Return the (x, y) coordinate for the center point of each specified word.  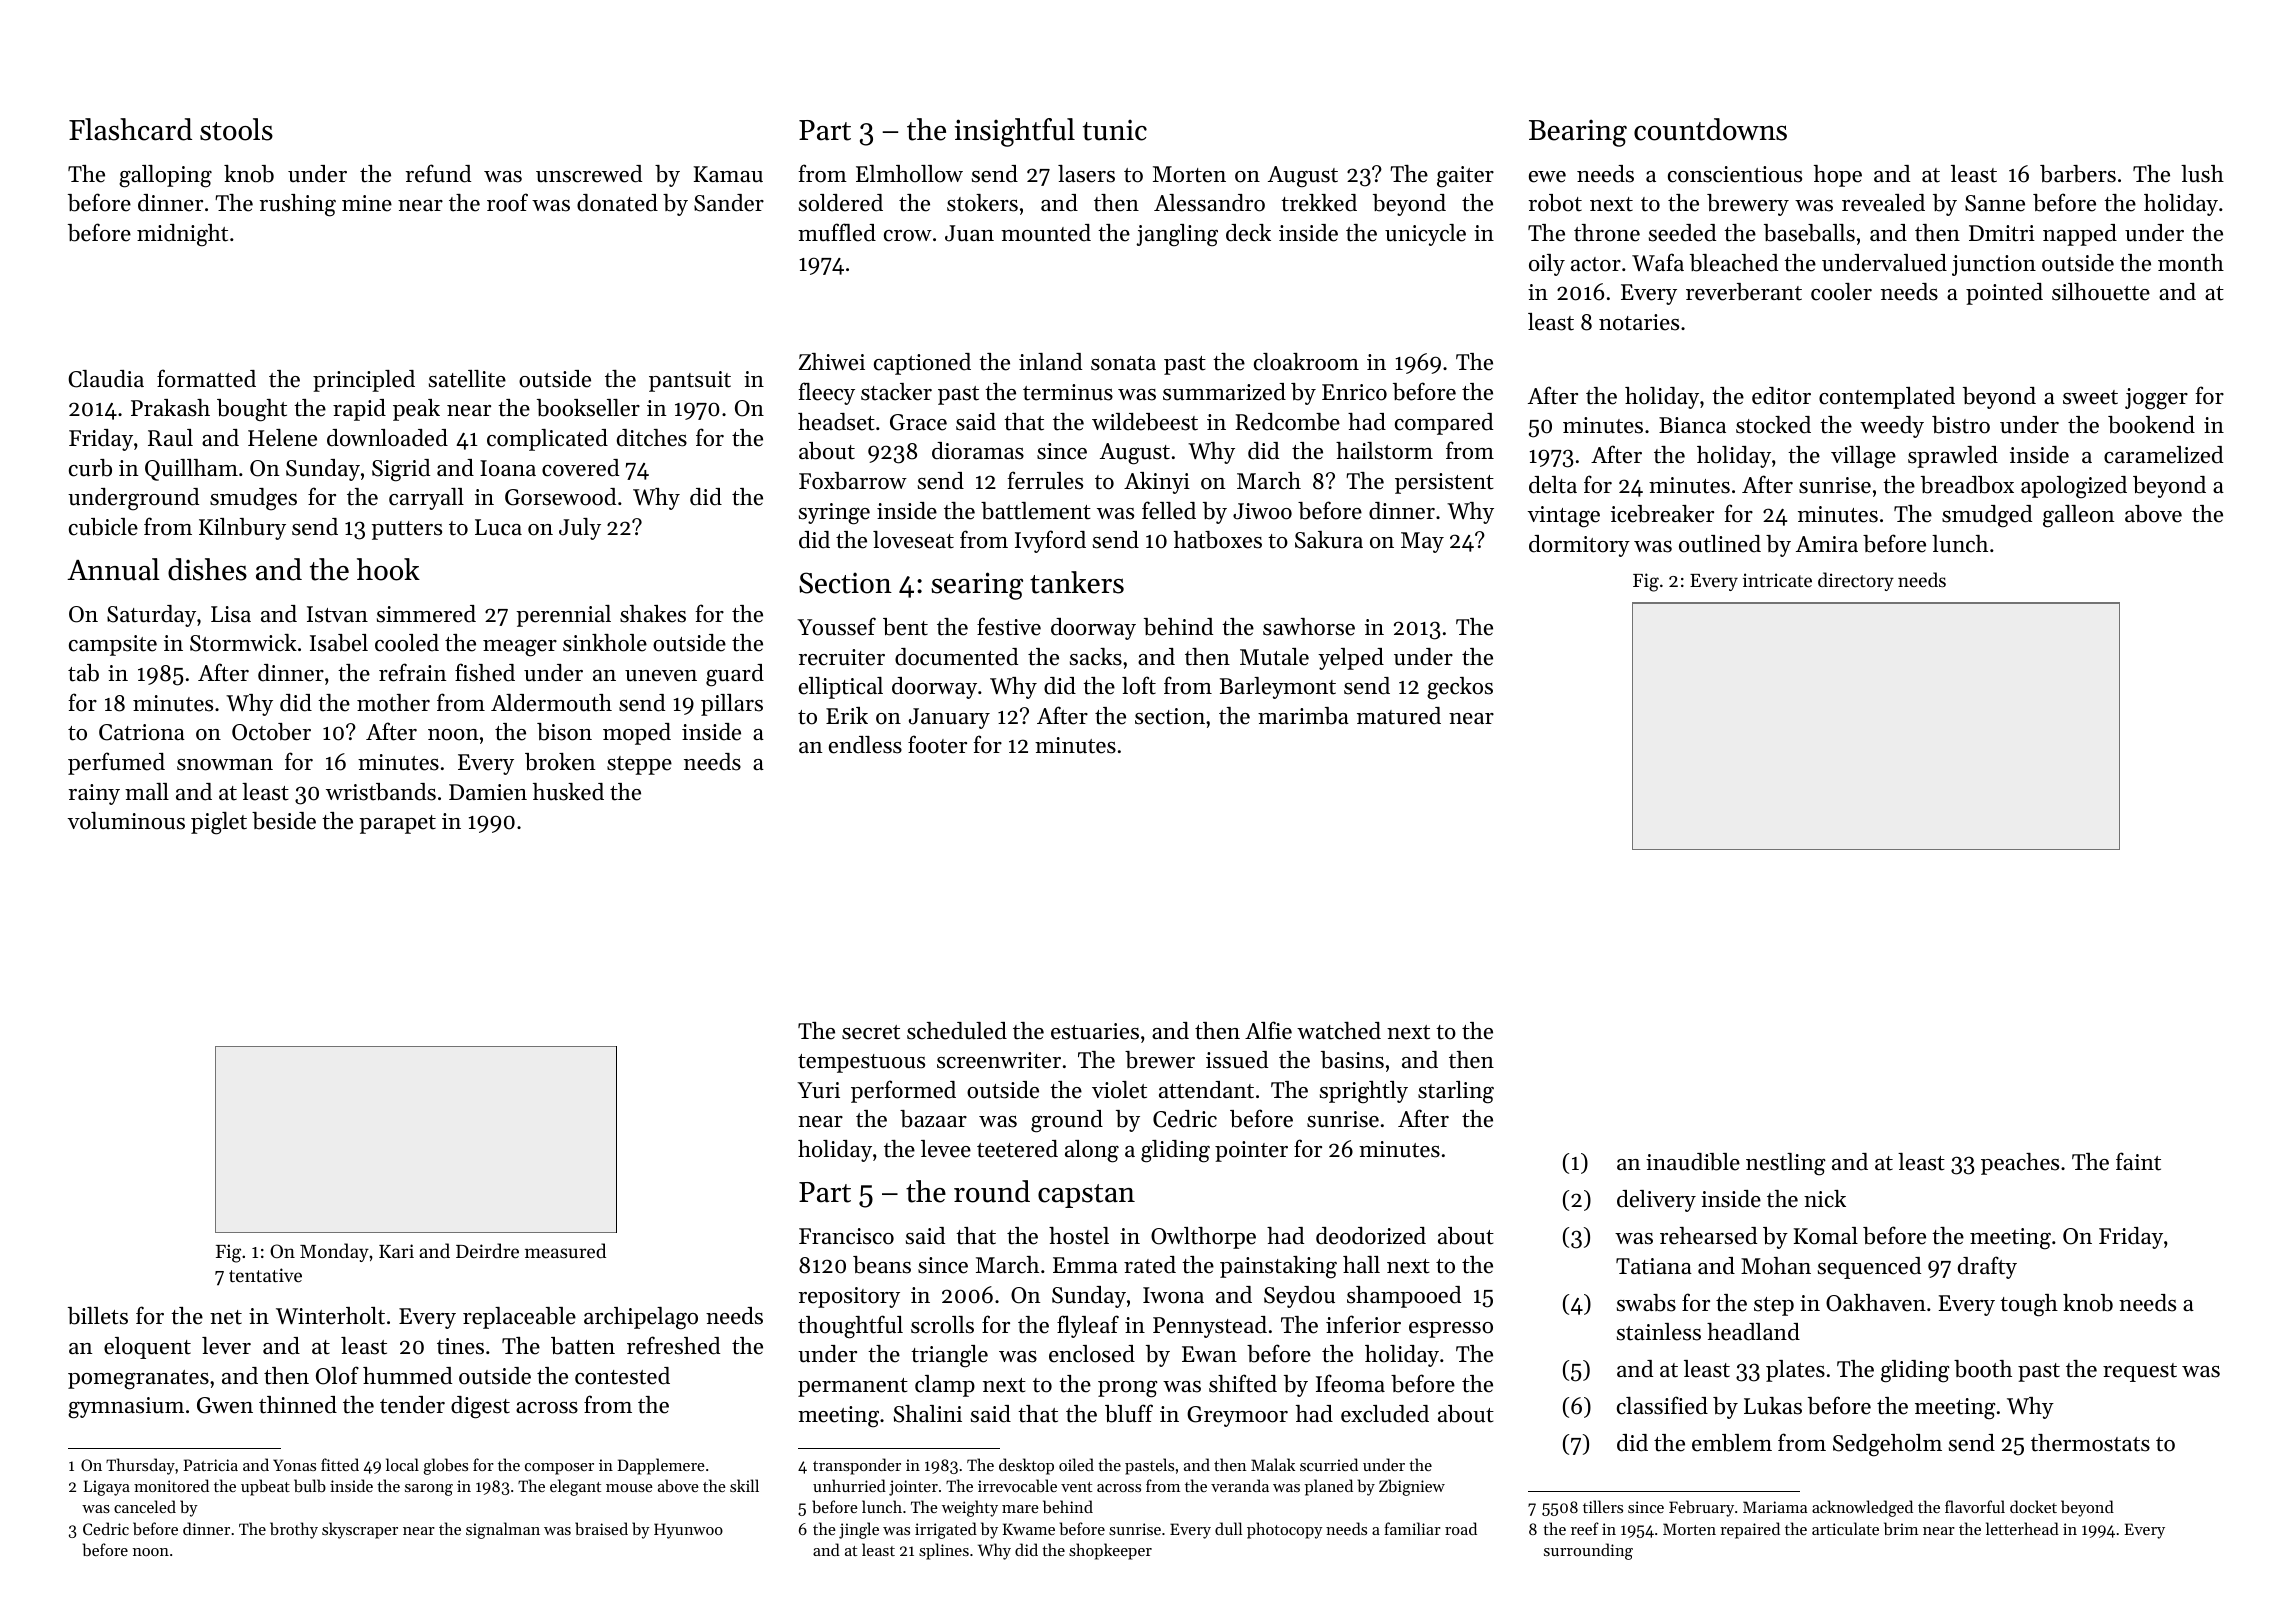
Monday (334, 1252)
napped (2080, 235)
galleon (2078, 516)
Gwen (225, 1405)
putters (406, 530)
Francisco (846, 1236)
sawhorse (1309, 627)
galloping (165, 176)
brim (1901, 1528)
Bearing (1578, 133)
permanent (853, 1387)
